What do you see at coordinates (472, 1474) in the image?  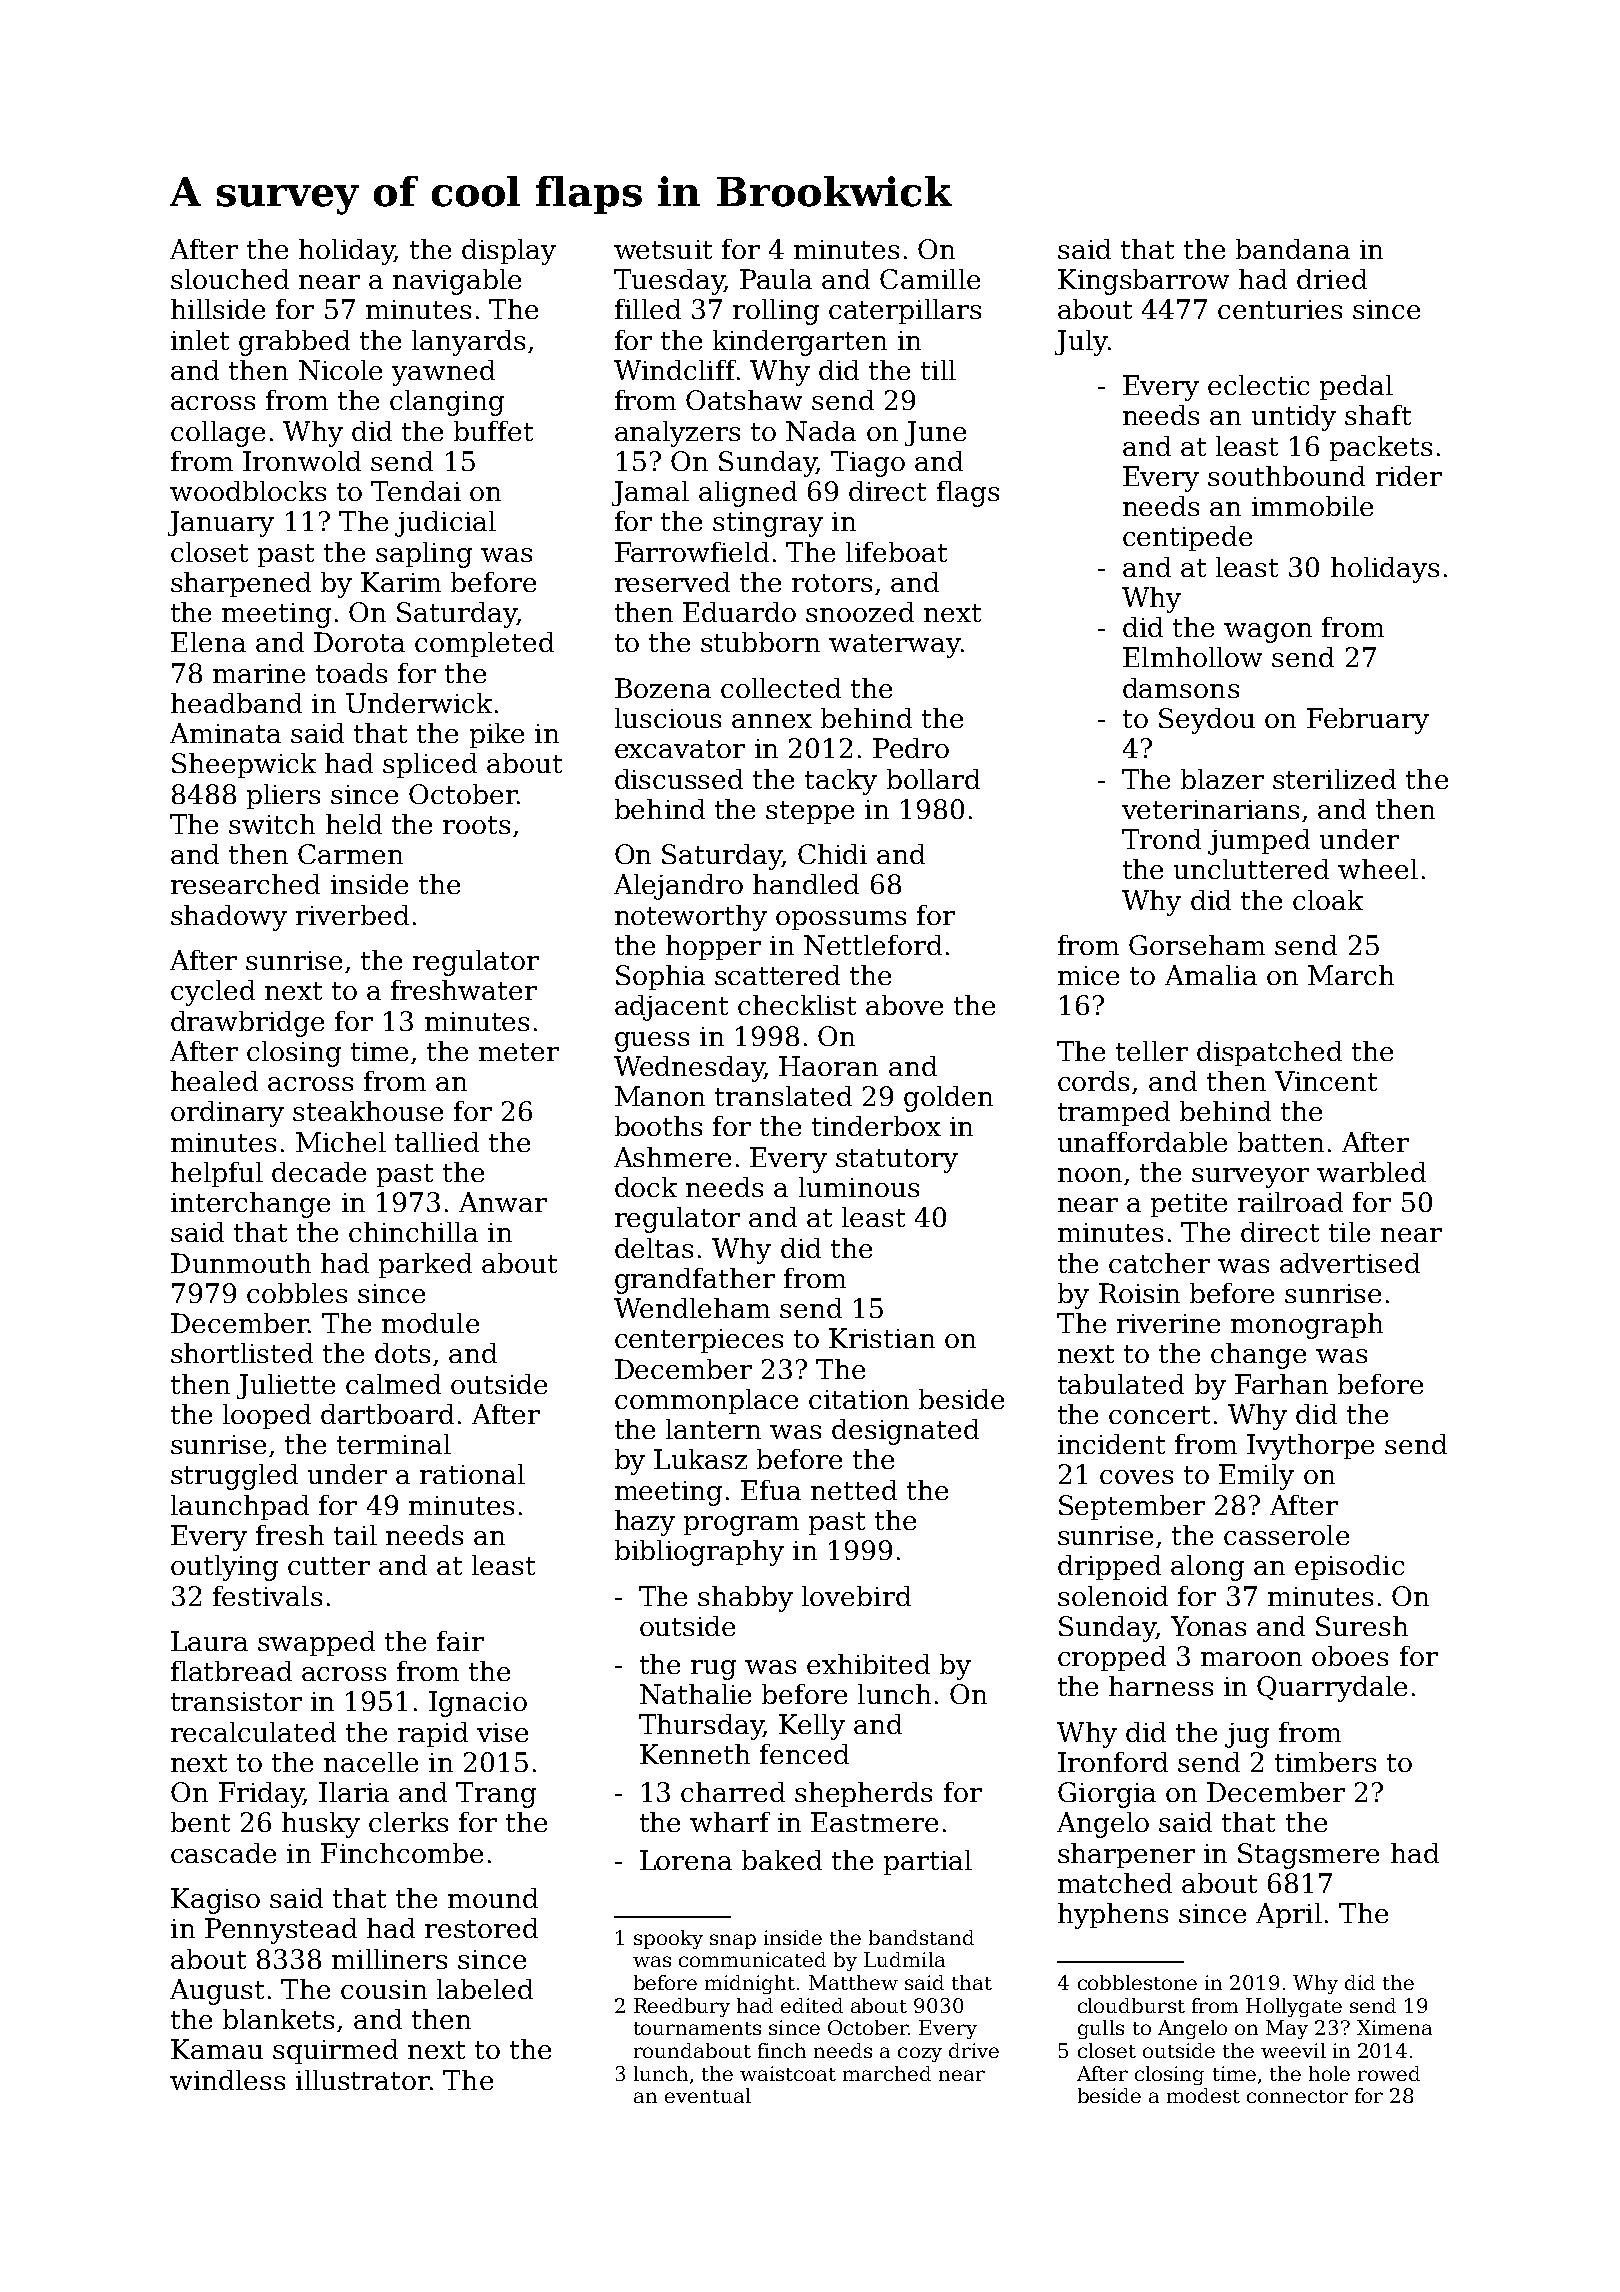 I see `rational` at bounding box center [472, 1474].
